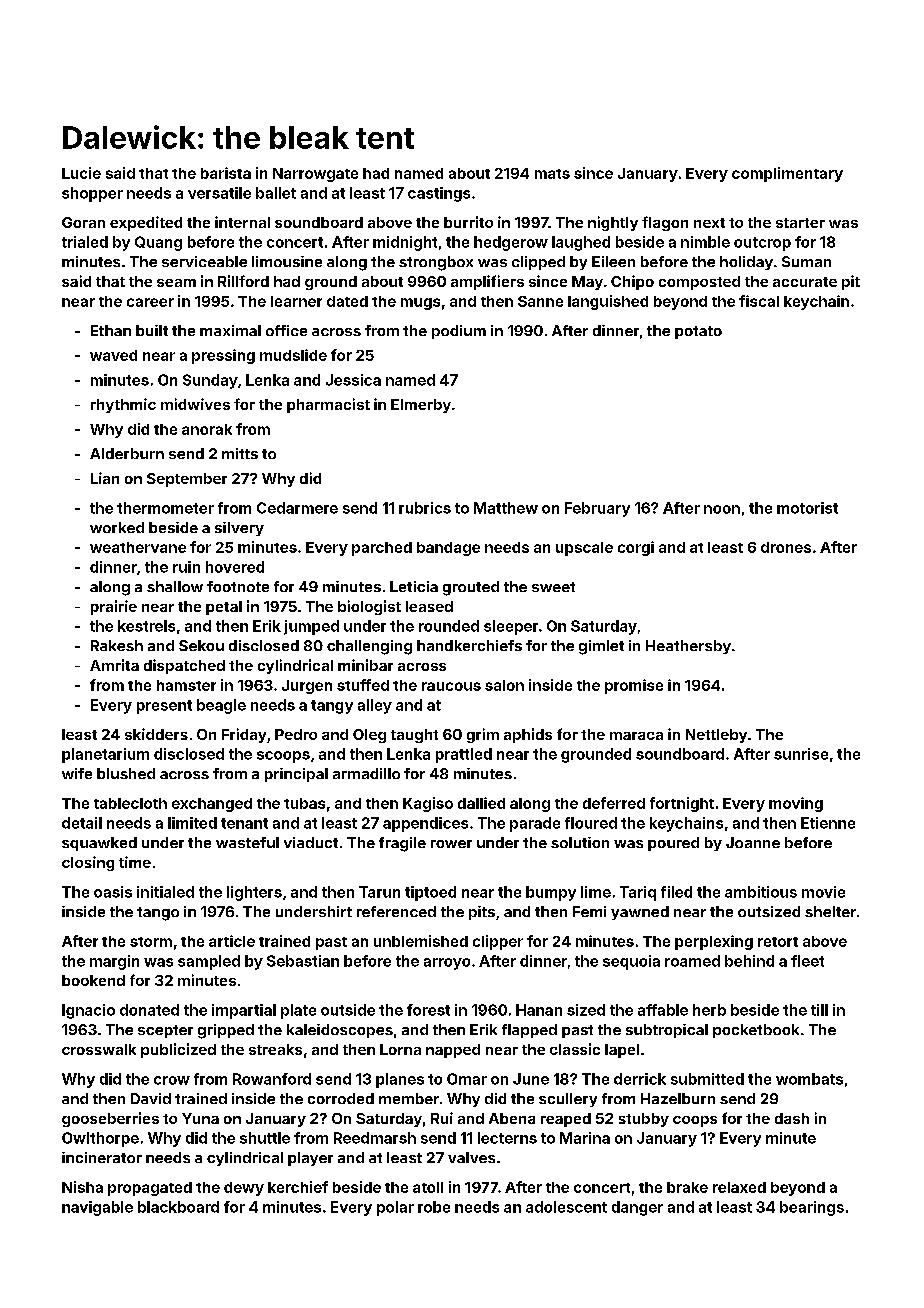  I want to click on mats, so click(552, 174).
